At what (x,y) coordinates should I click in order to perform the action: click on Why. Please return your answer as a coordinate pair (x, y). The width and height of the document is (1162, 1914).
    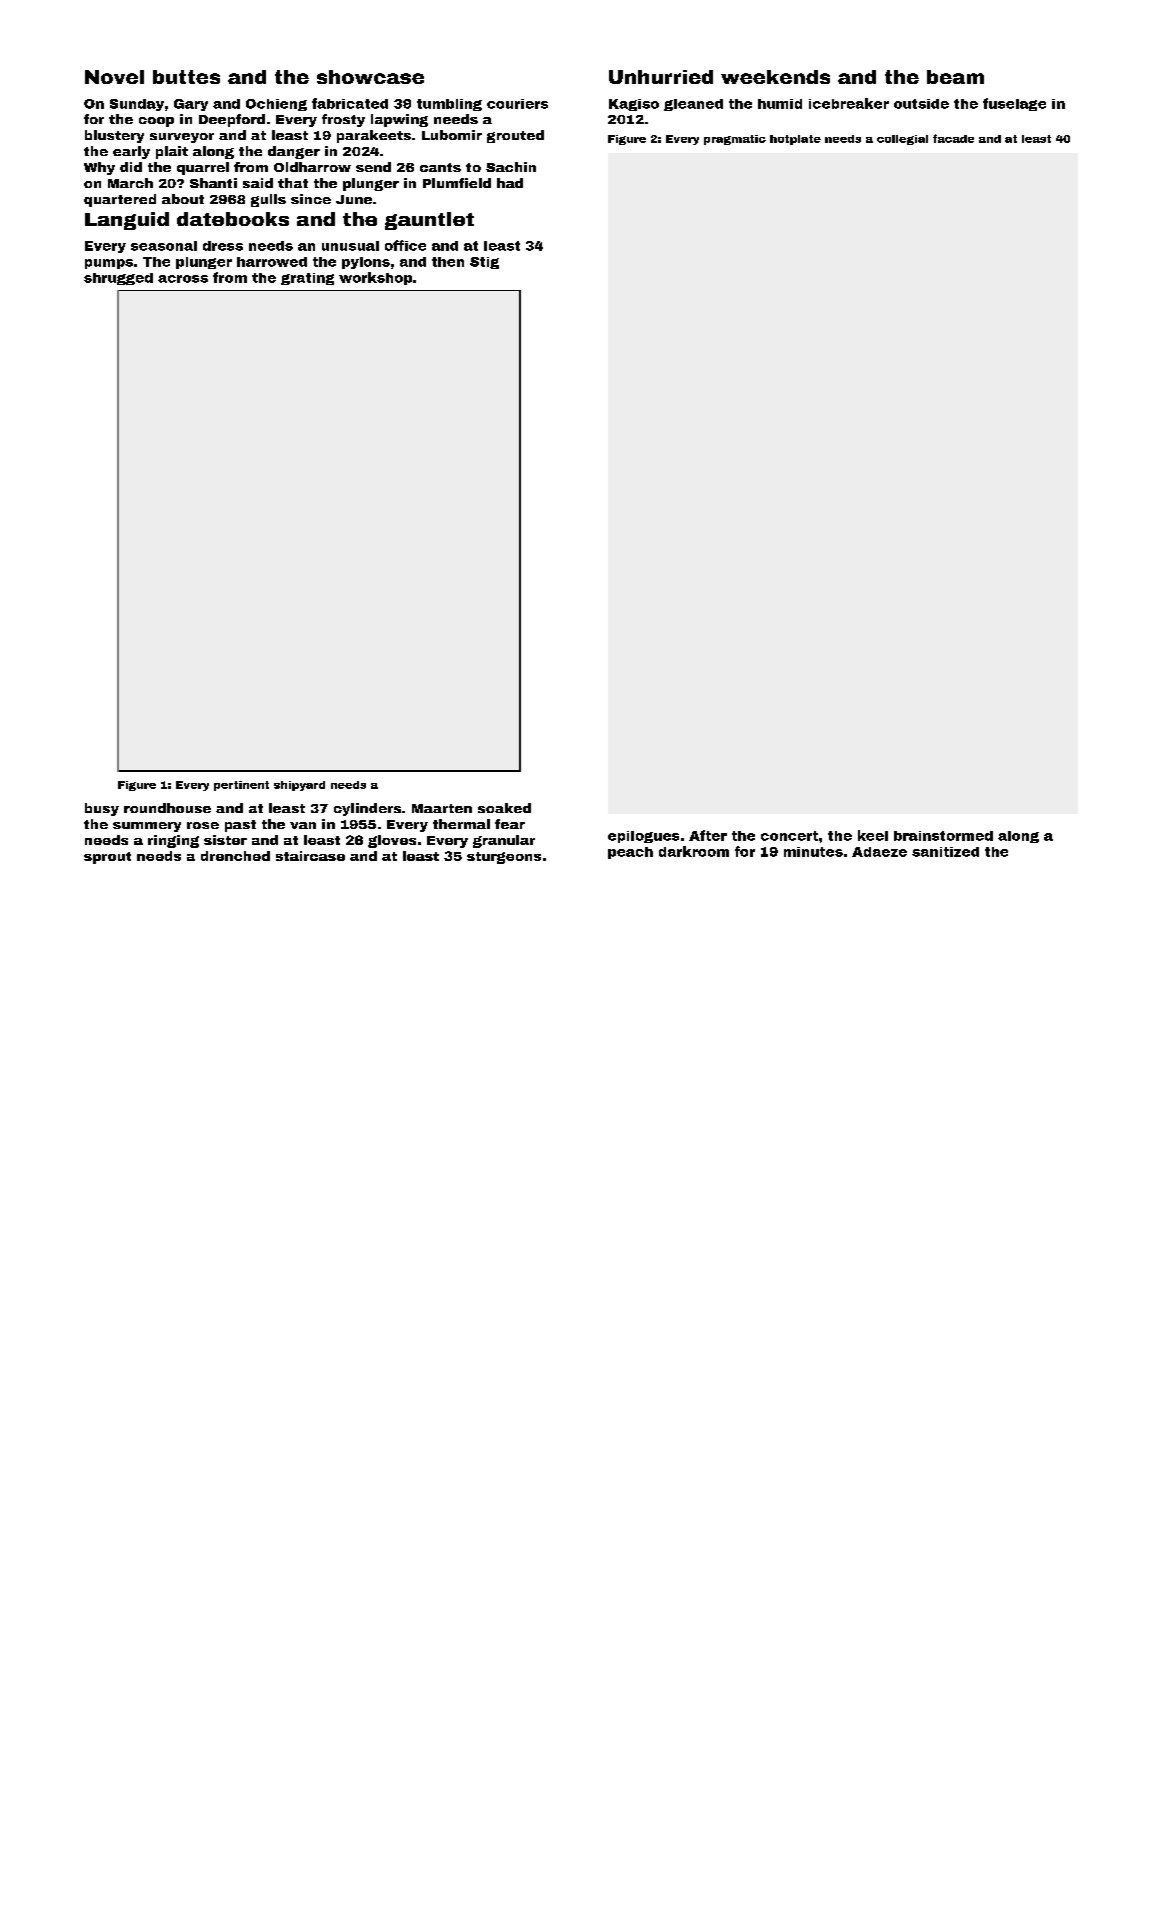
    Looking at the image, I should click on (99, 168).
